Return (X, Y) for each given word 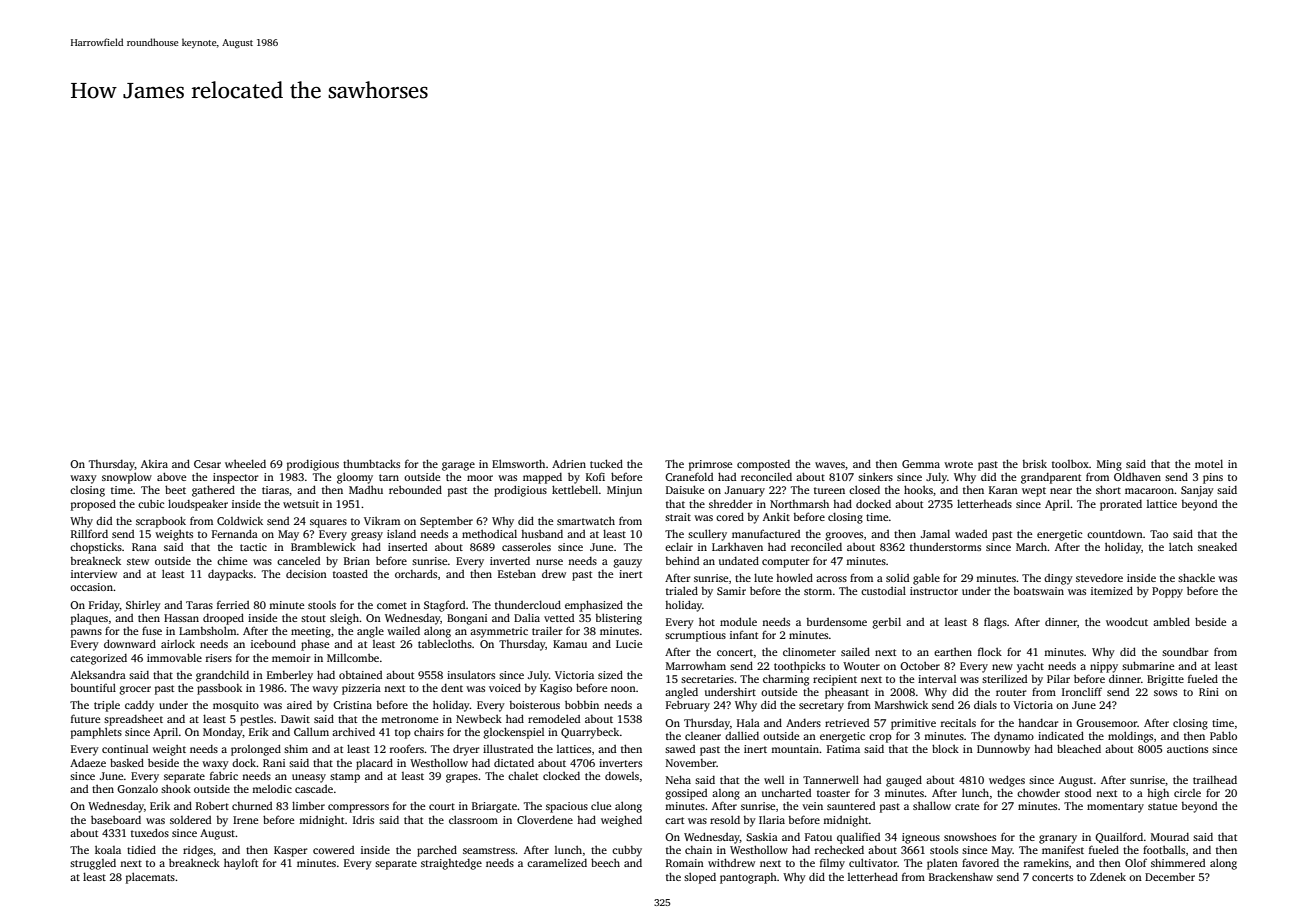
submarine (1148, 665)
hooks (918, 489)
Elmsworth (518, 463)
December (1170, 877)
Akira (154, 464)
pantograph (748, 878)
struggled (93, 864)
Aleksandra (98, 674)
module (738, 621)
